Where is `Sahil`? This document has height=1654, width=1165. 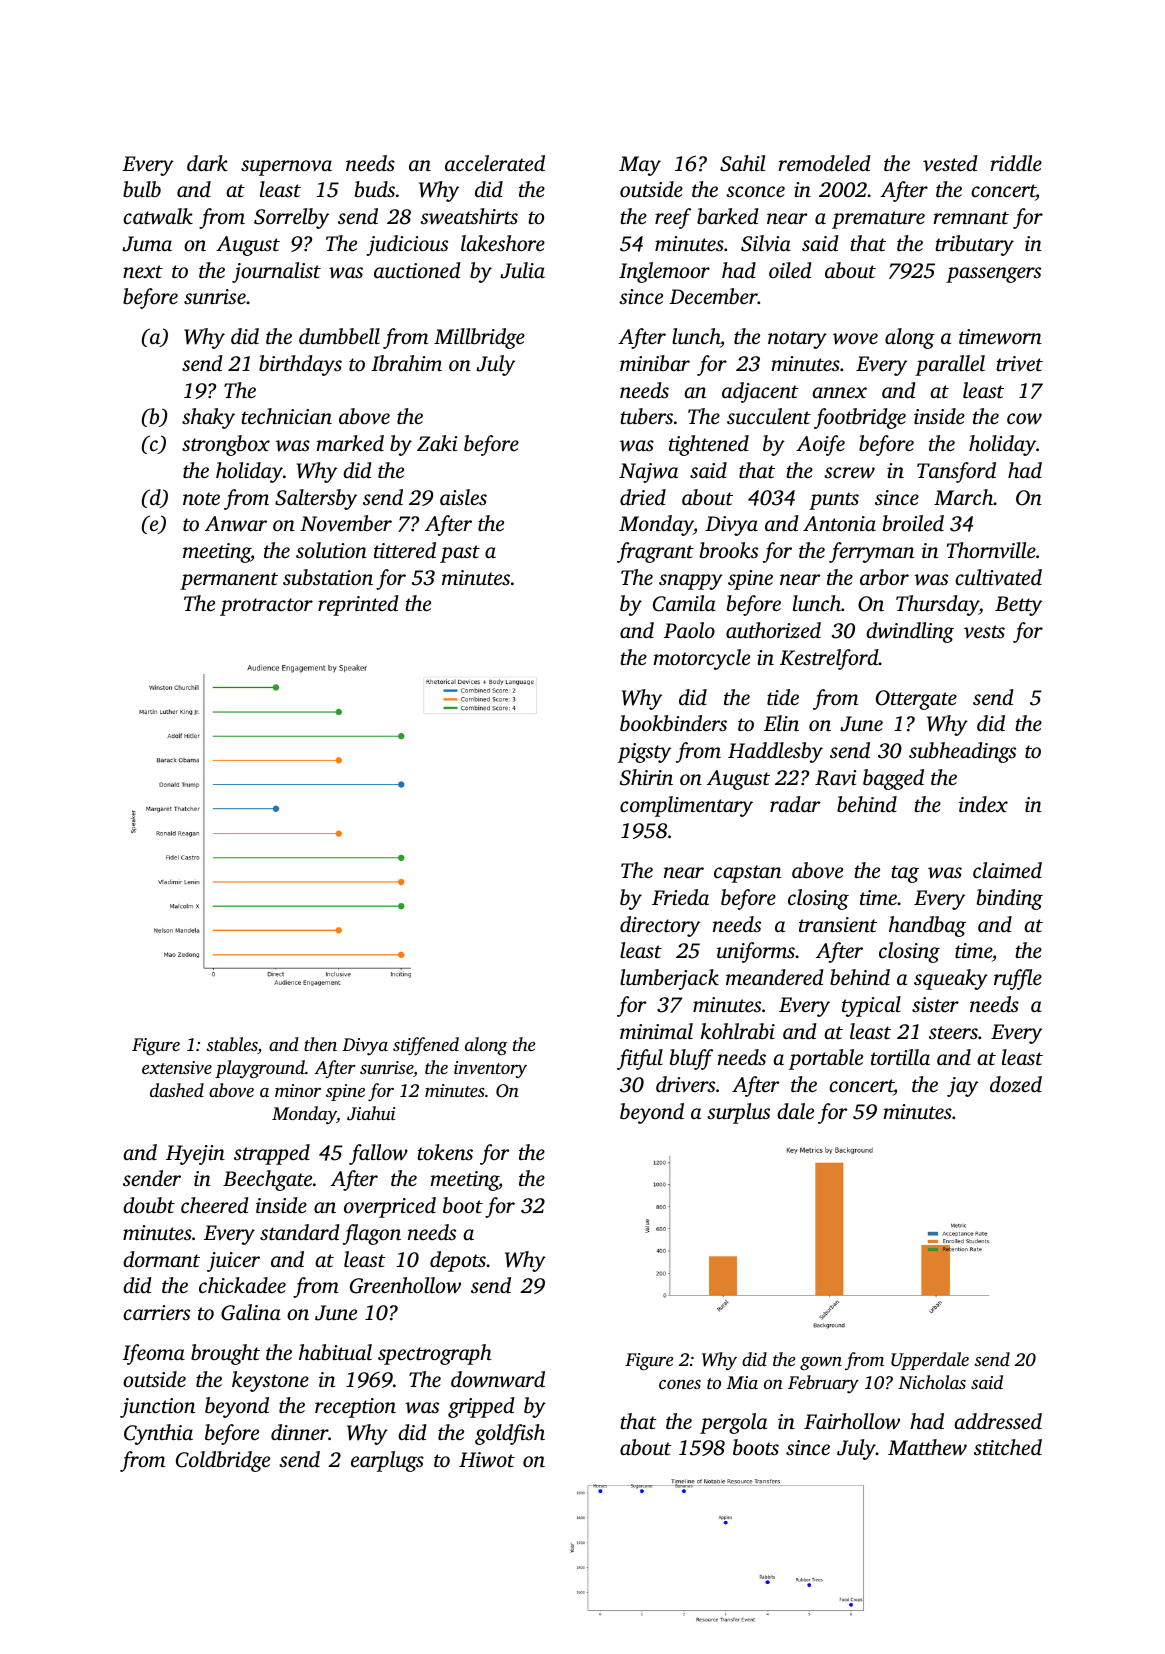 Sahil is located at coordinates (742, 163).
